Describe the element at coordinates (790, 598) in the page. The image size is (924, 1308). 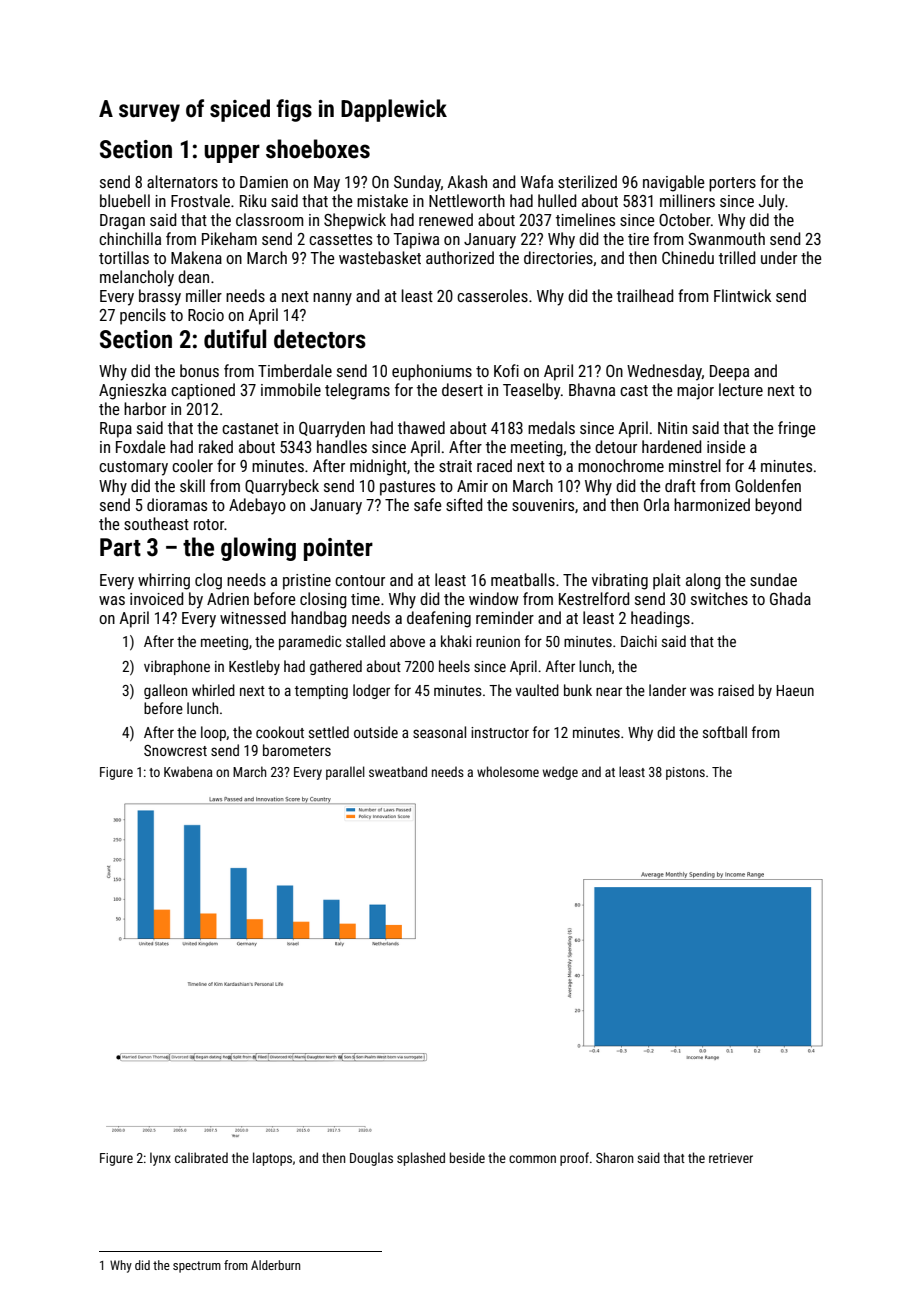
I see `Ghada` at that location.
